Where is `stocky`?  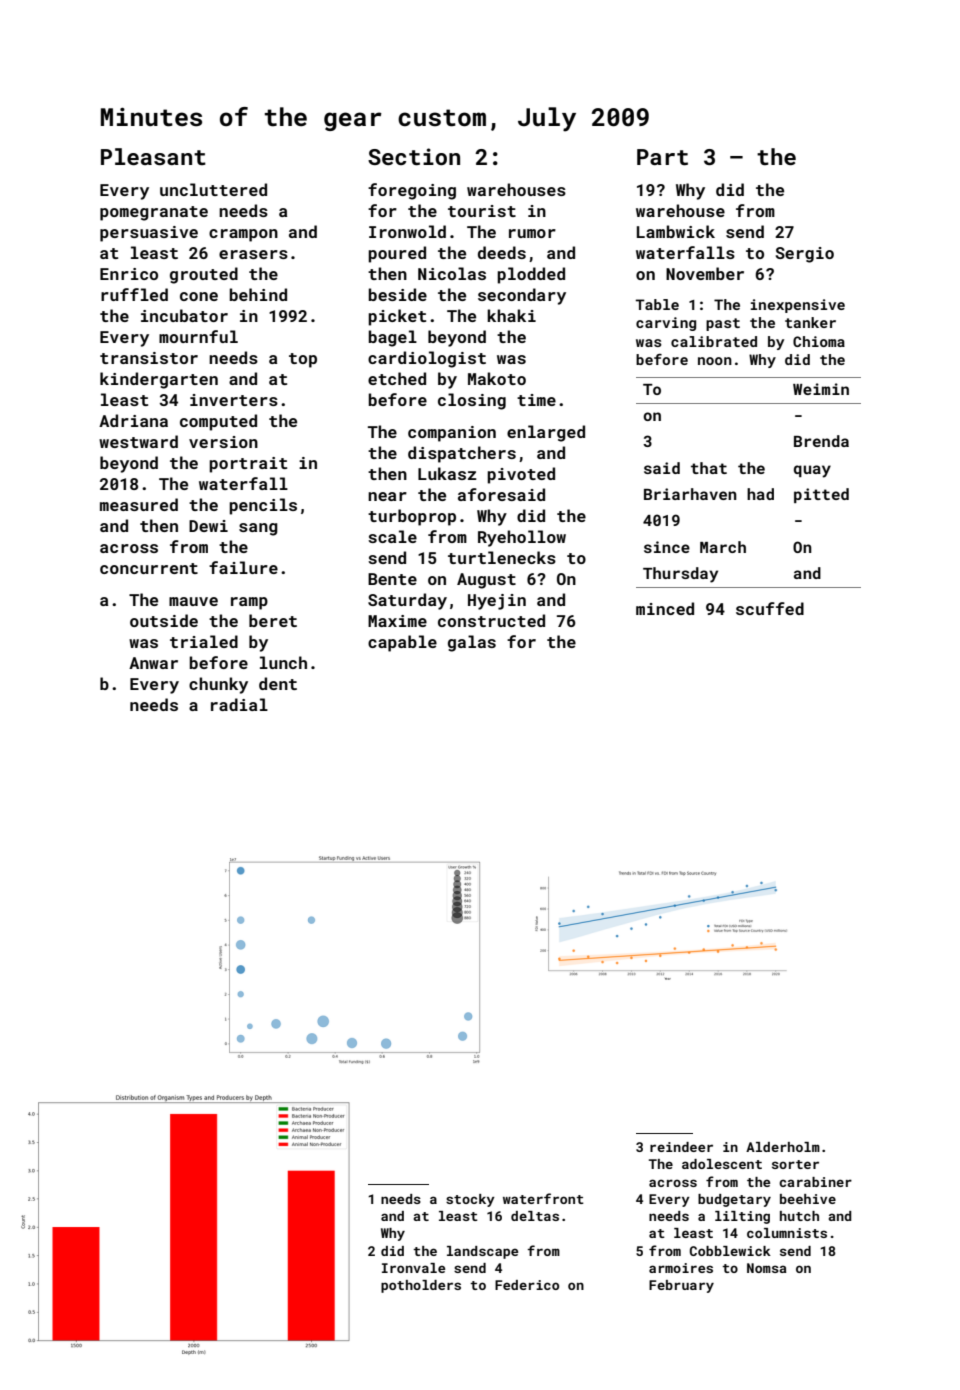
stocky is located at coordinates (470, 1200).
